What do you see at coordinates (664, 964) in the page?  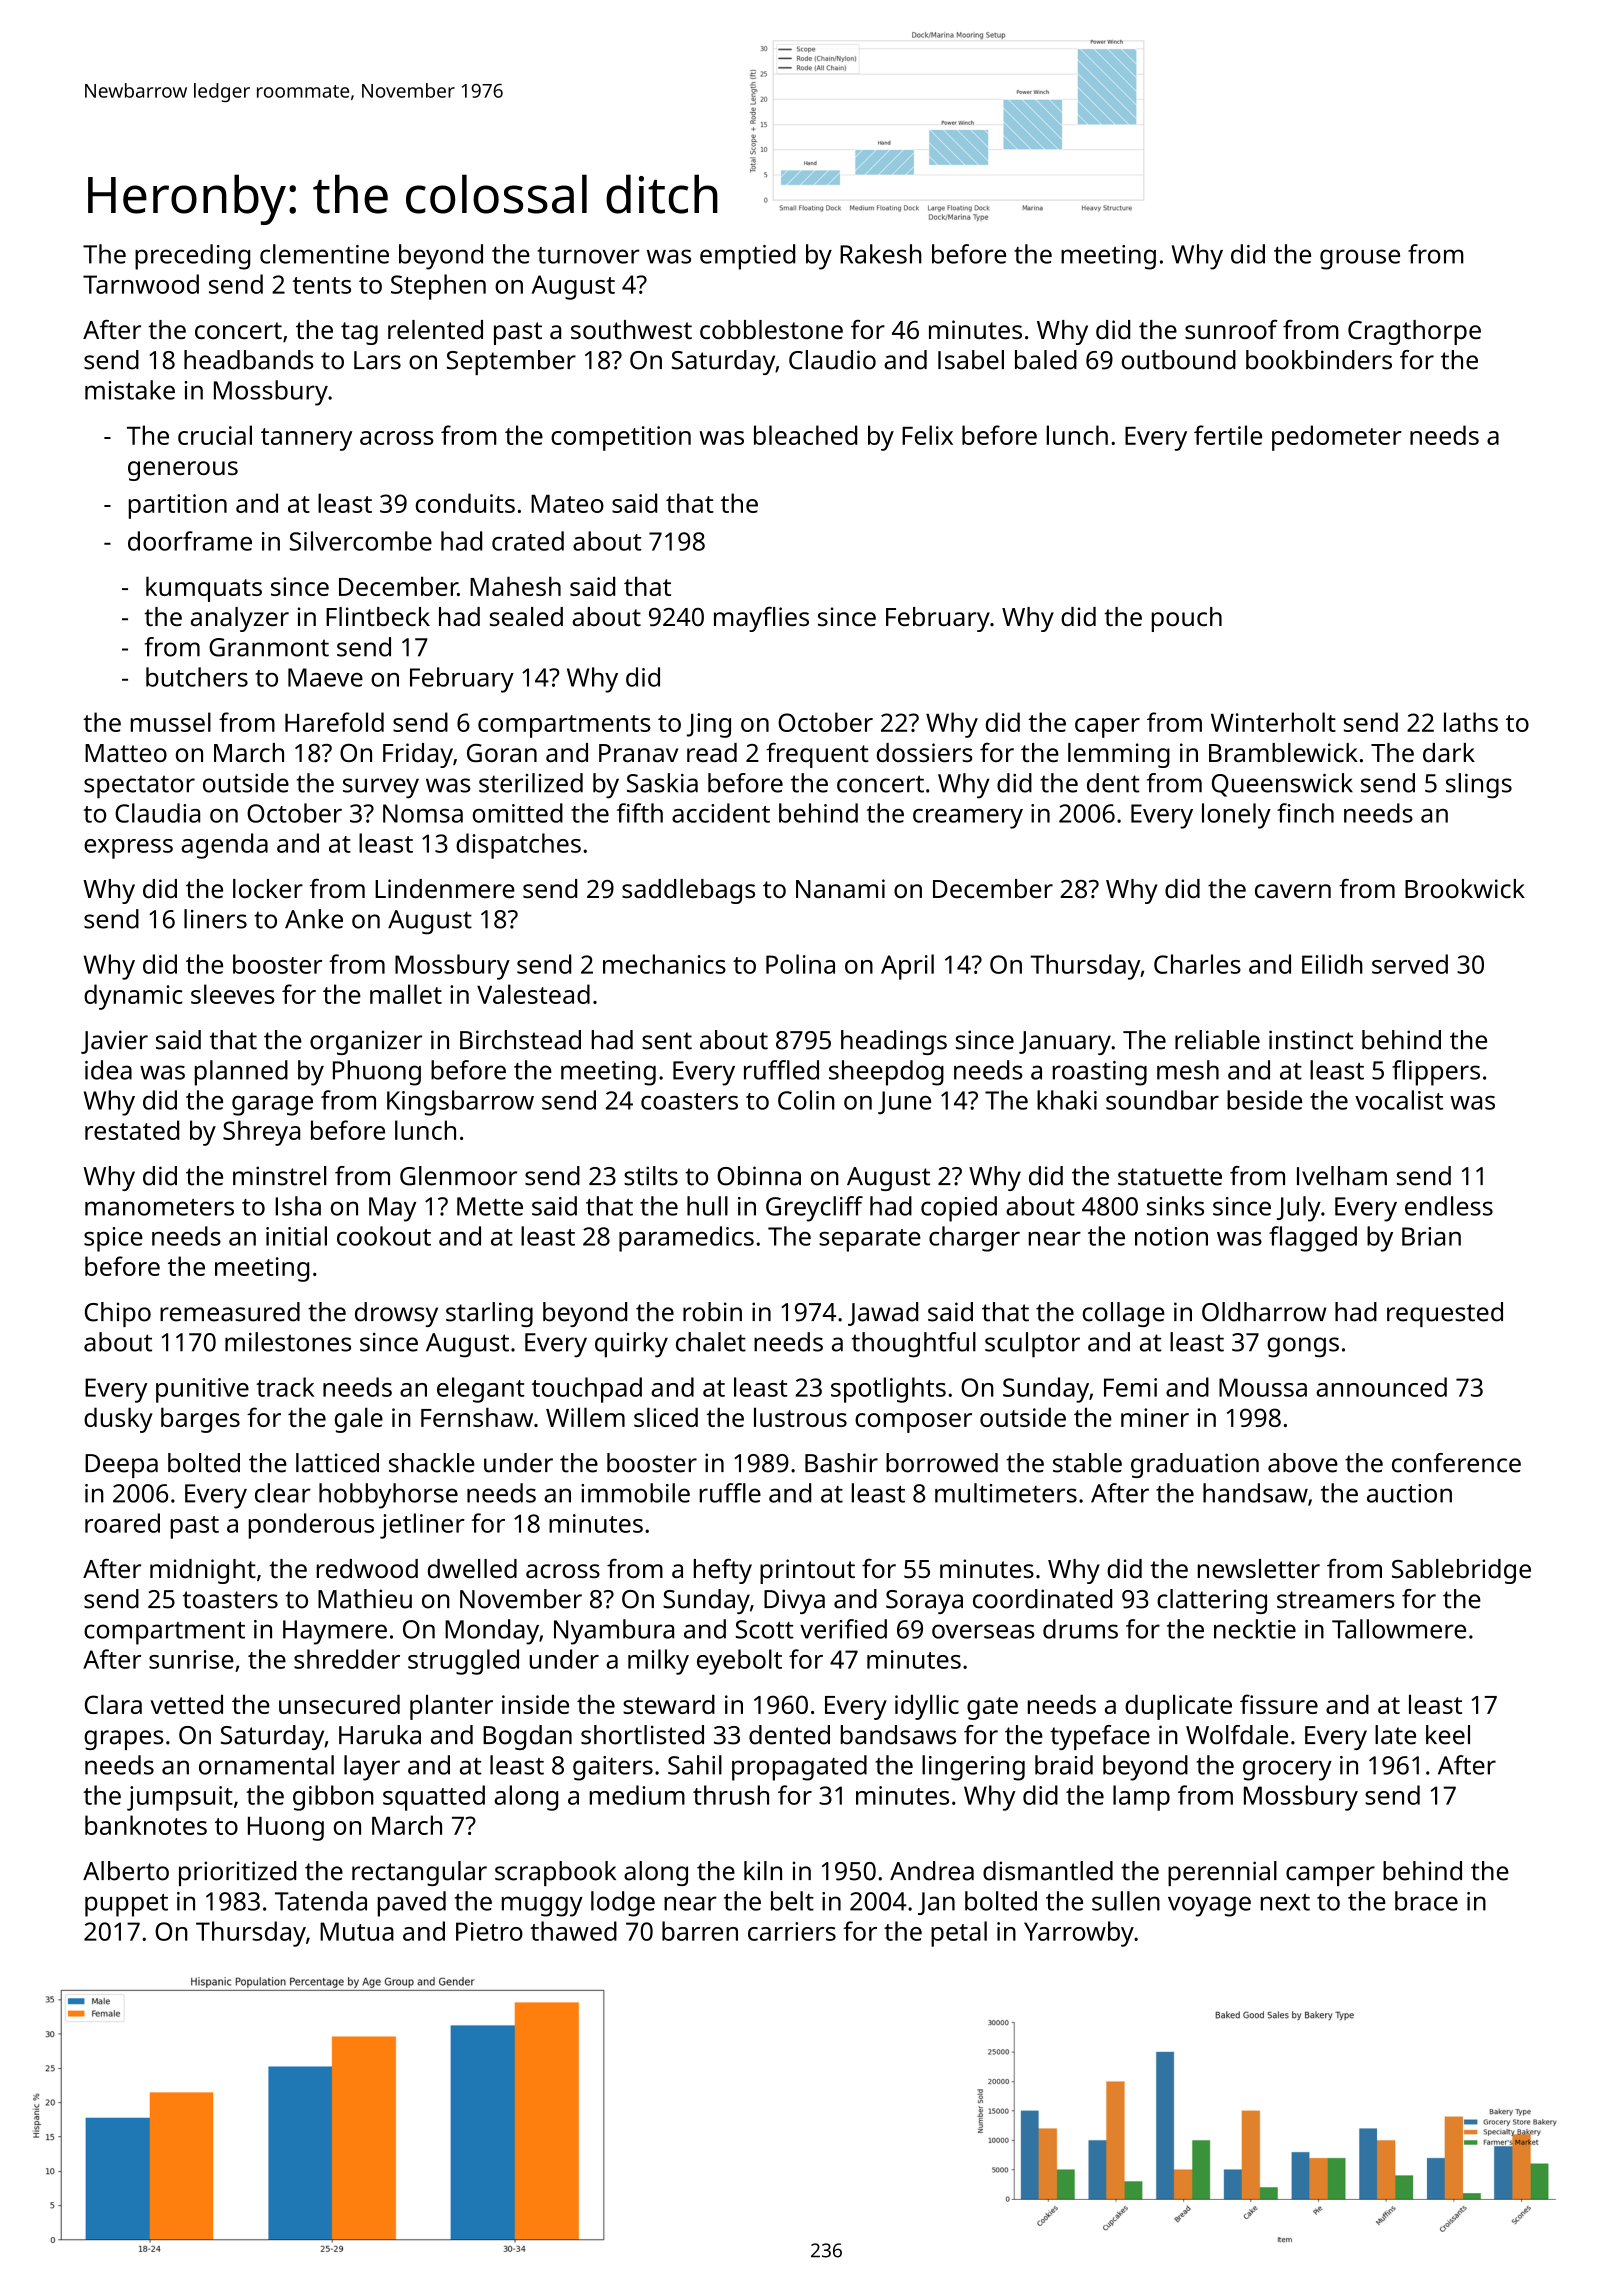 I see `mechanics` at bounding box center [664, 964].
